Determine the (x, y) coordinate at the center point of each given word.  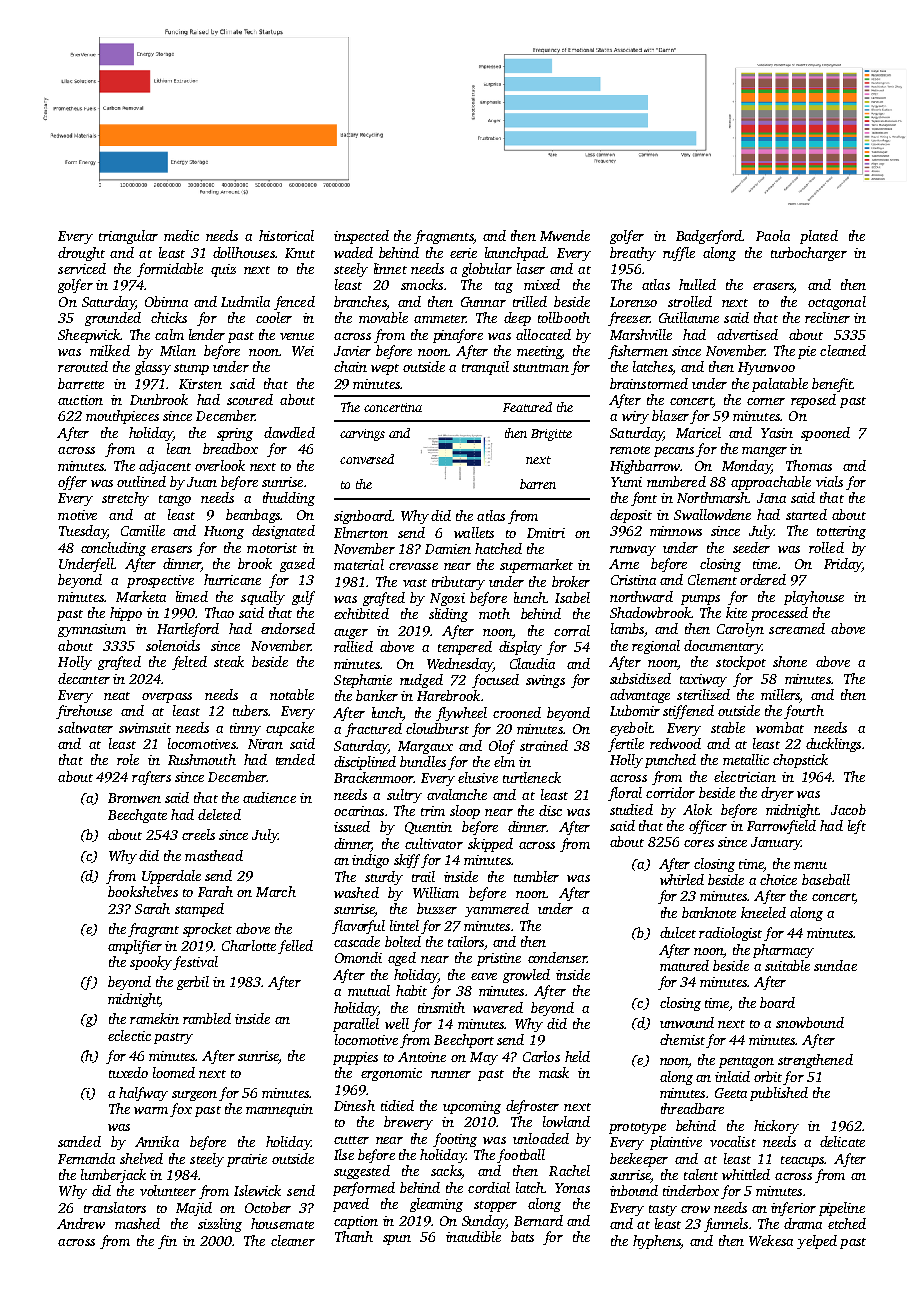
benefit (832, 385)
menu (810, 865)
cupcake (290, 729)
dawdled (289, 432)
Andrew (81, 1223)
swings (545, 681)
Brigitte (551, 435)
